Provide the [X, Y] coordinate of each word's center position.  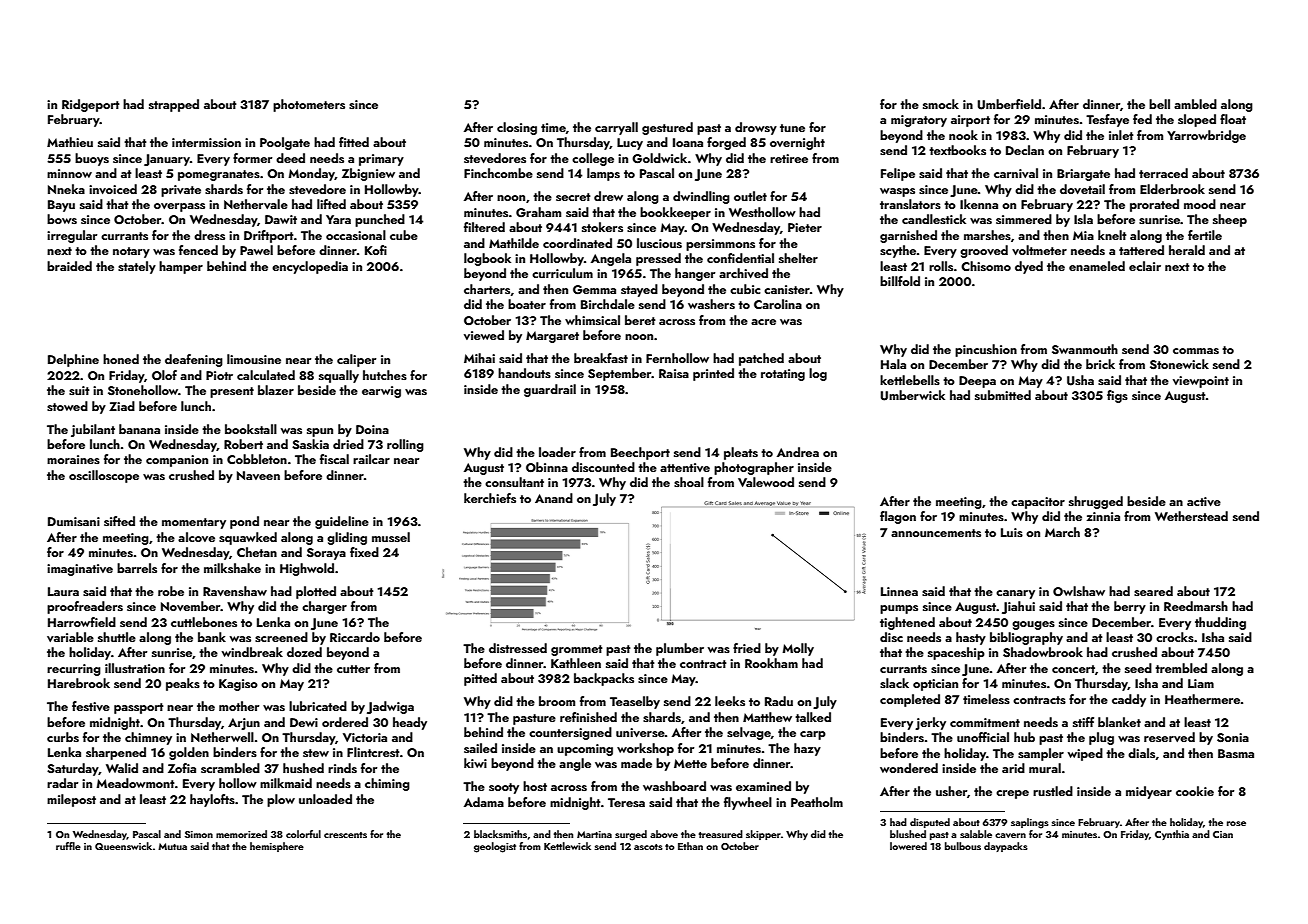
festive [91, 706]
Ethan [690, 846]
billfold [900, 281]
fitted [354, 142]
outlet [750, 196]
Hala [893, 364]
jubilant [93, 430]
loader [557, 452]
